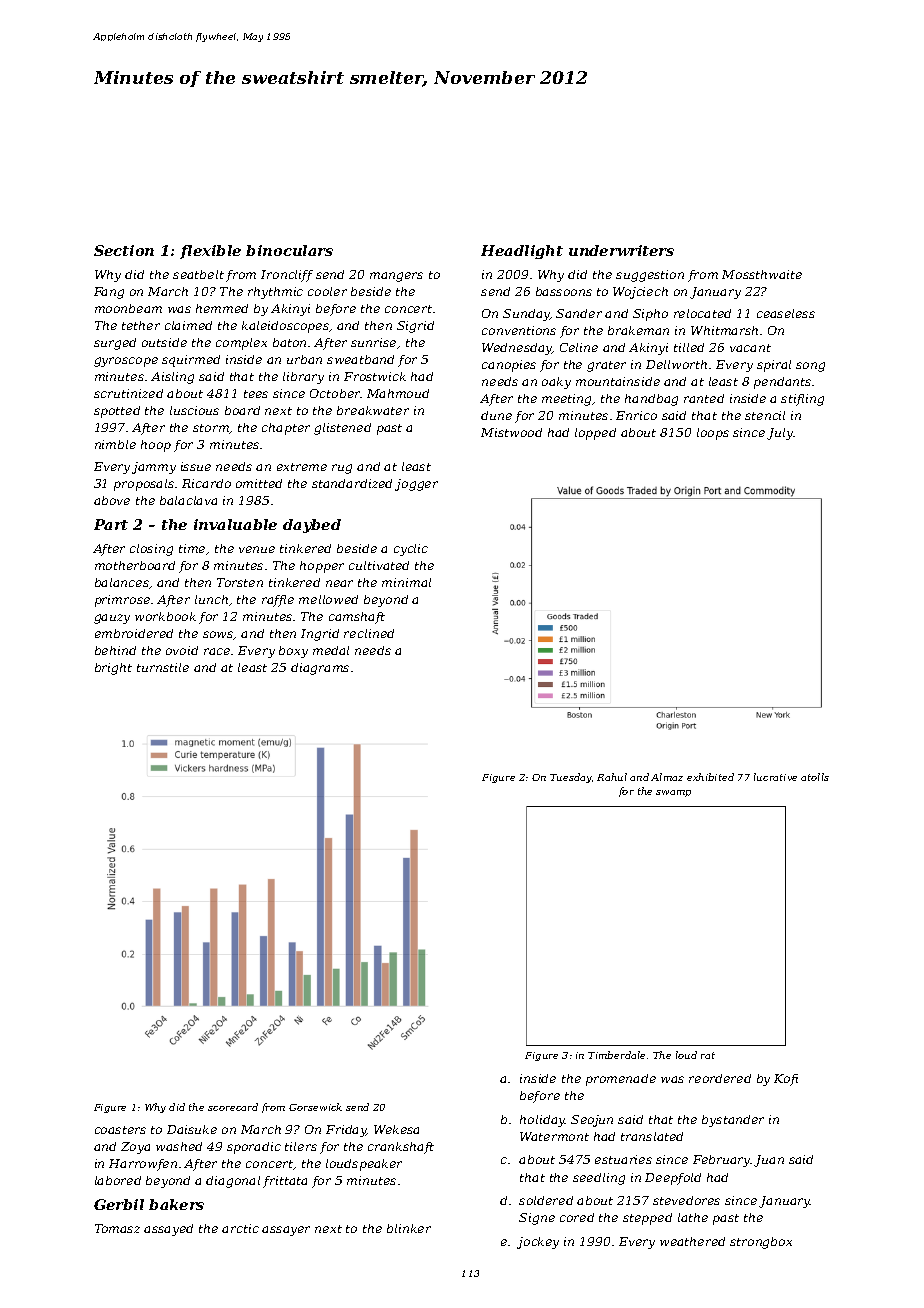 The height and width of the image is (1308, 924). What do you see at coordinates (786, 1080) in the image?
I see `Kofi` at bounding box center [786, 1080].
